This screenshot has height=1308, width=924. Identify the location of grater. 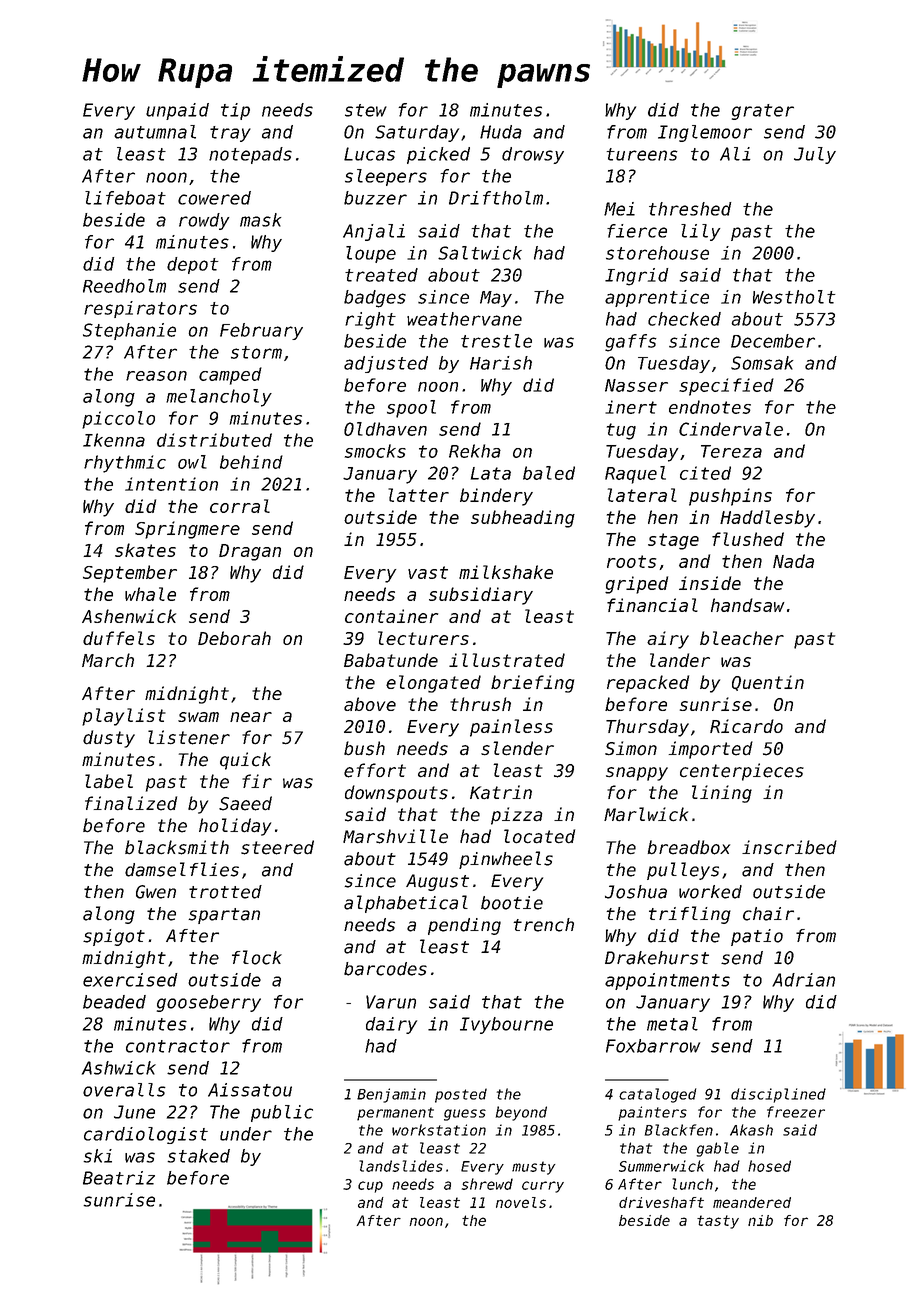
(763, 112).
